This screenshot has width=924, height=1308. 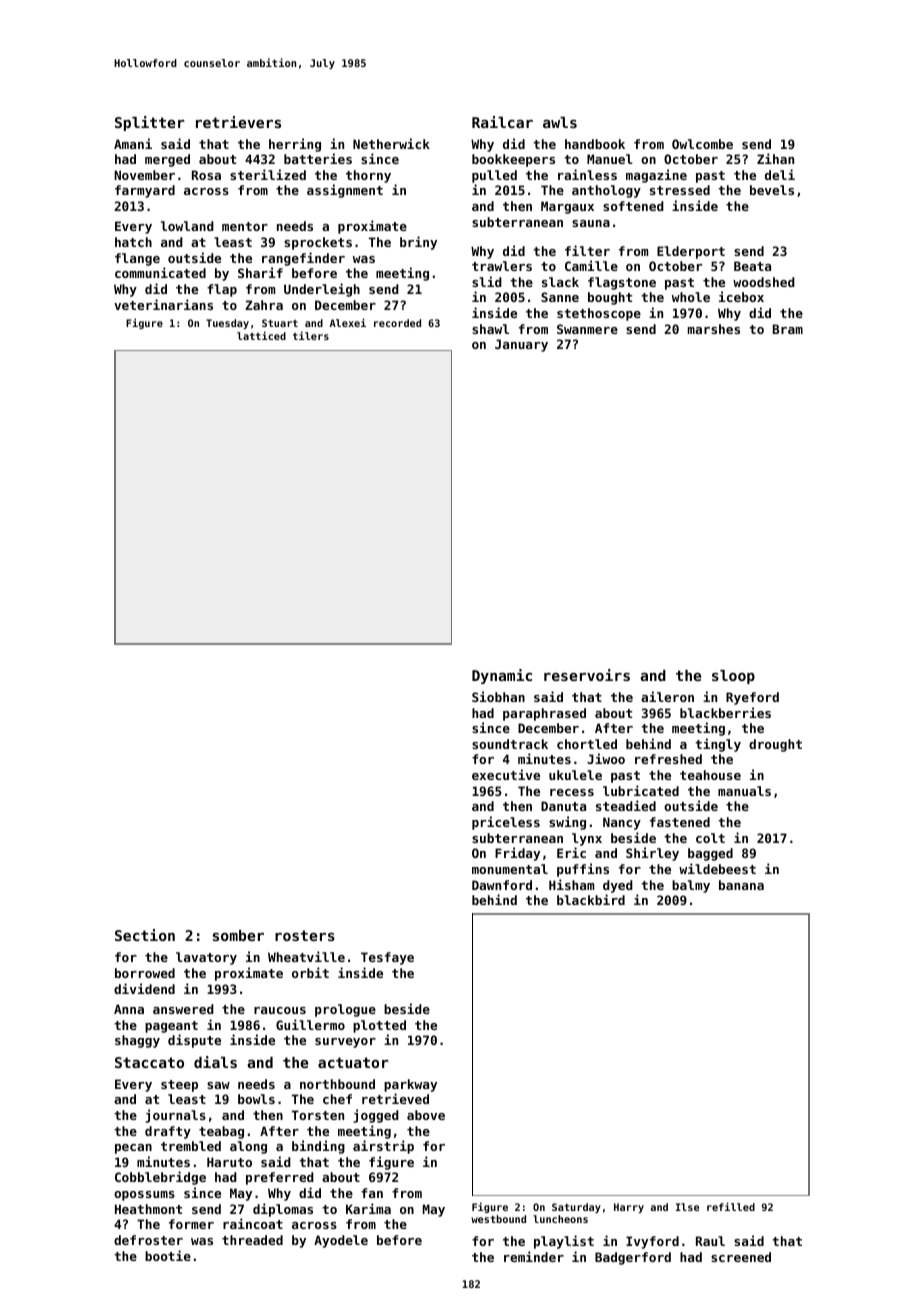 What do you see at coordinates (591, 899) in the screenshot?
I see `blackbird` at bounding box center [591, 899].
